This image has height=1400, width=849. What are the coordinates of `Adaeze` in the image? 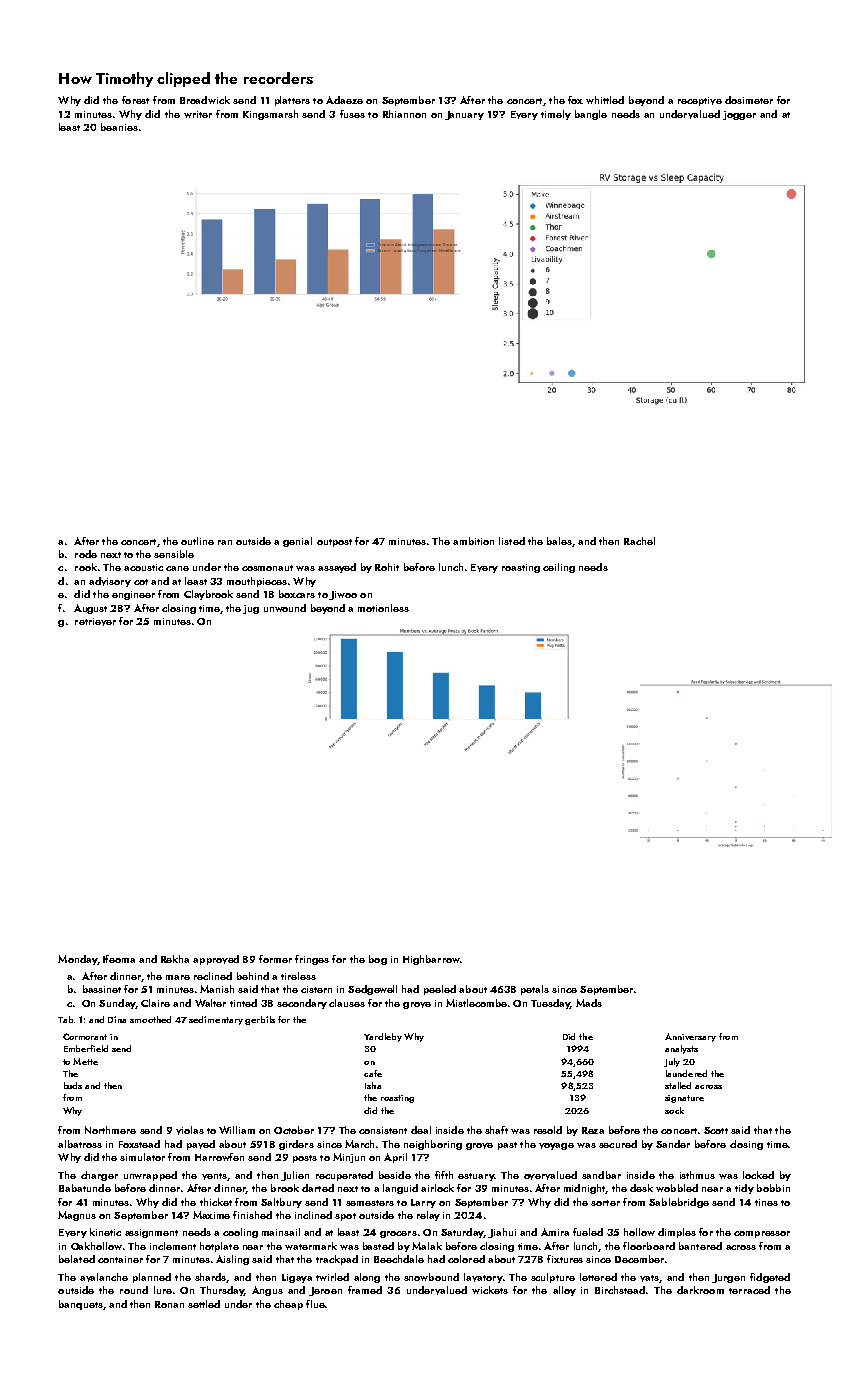 It's located at (344, 100).
